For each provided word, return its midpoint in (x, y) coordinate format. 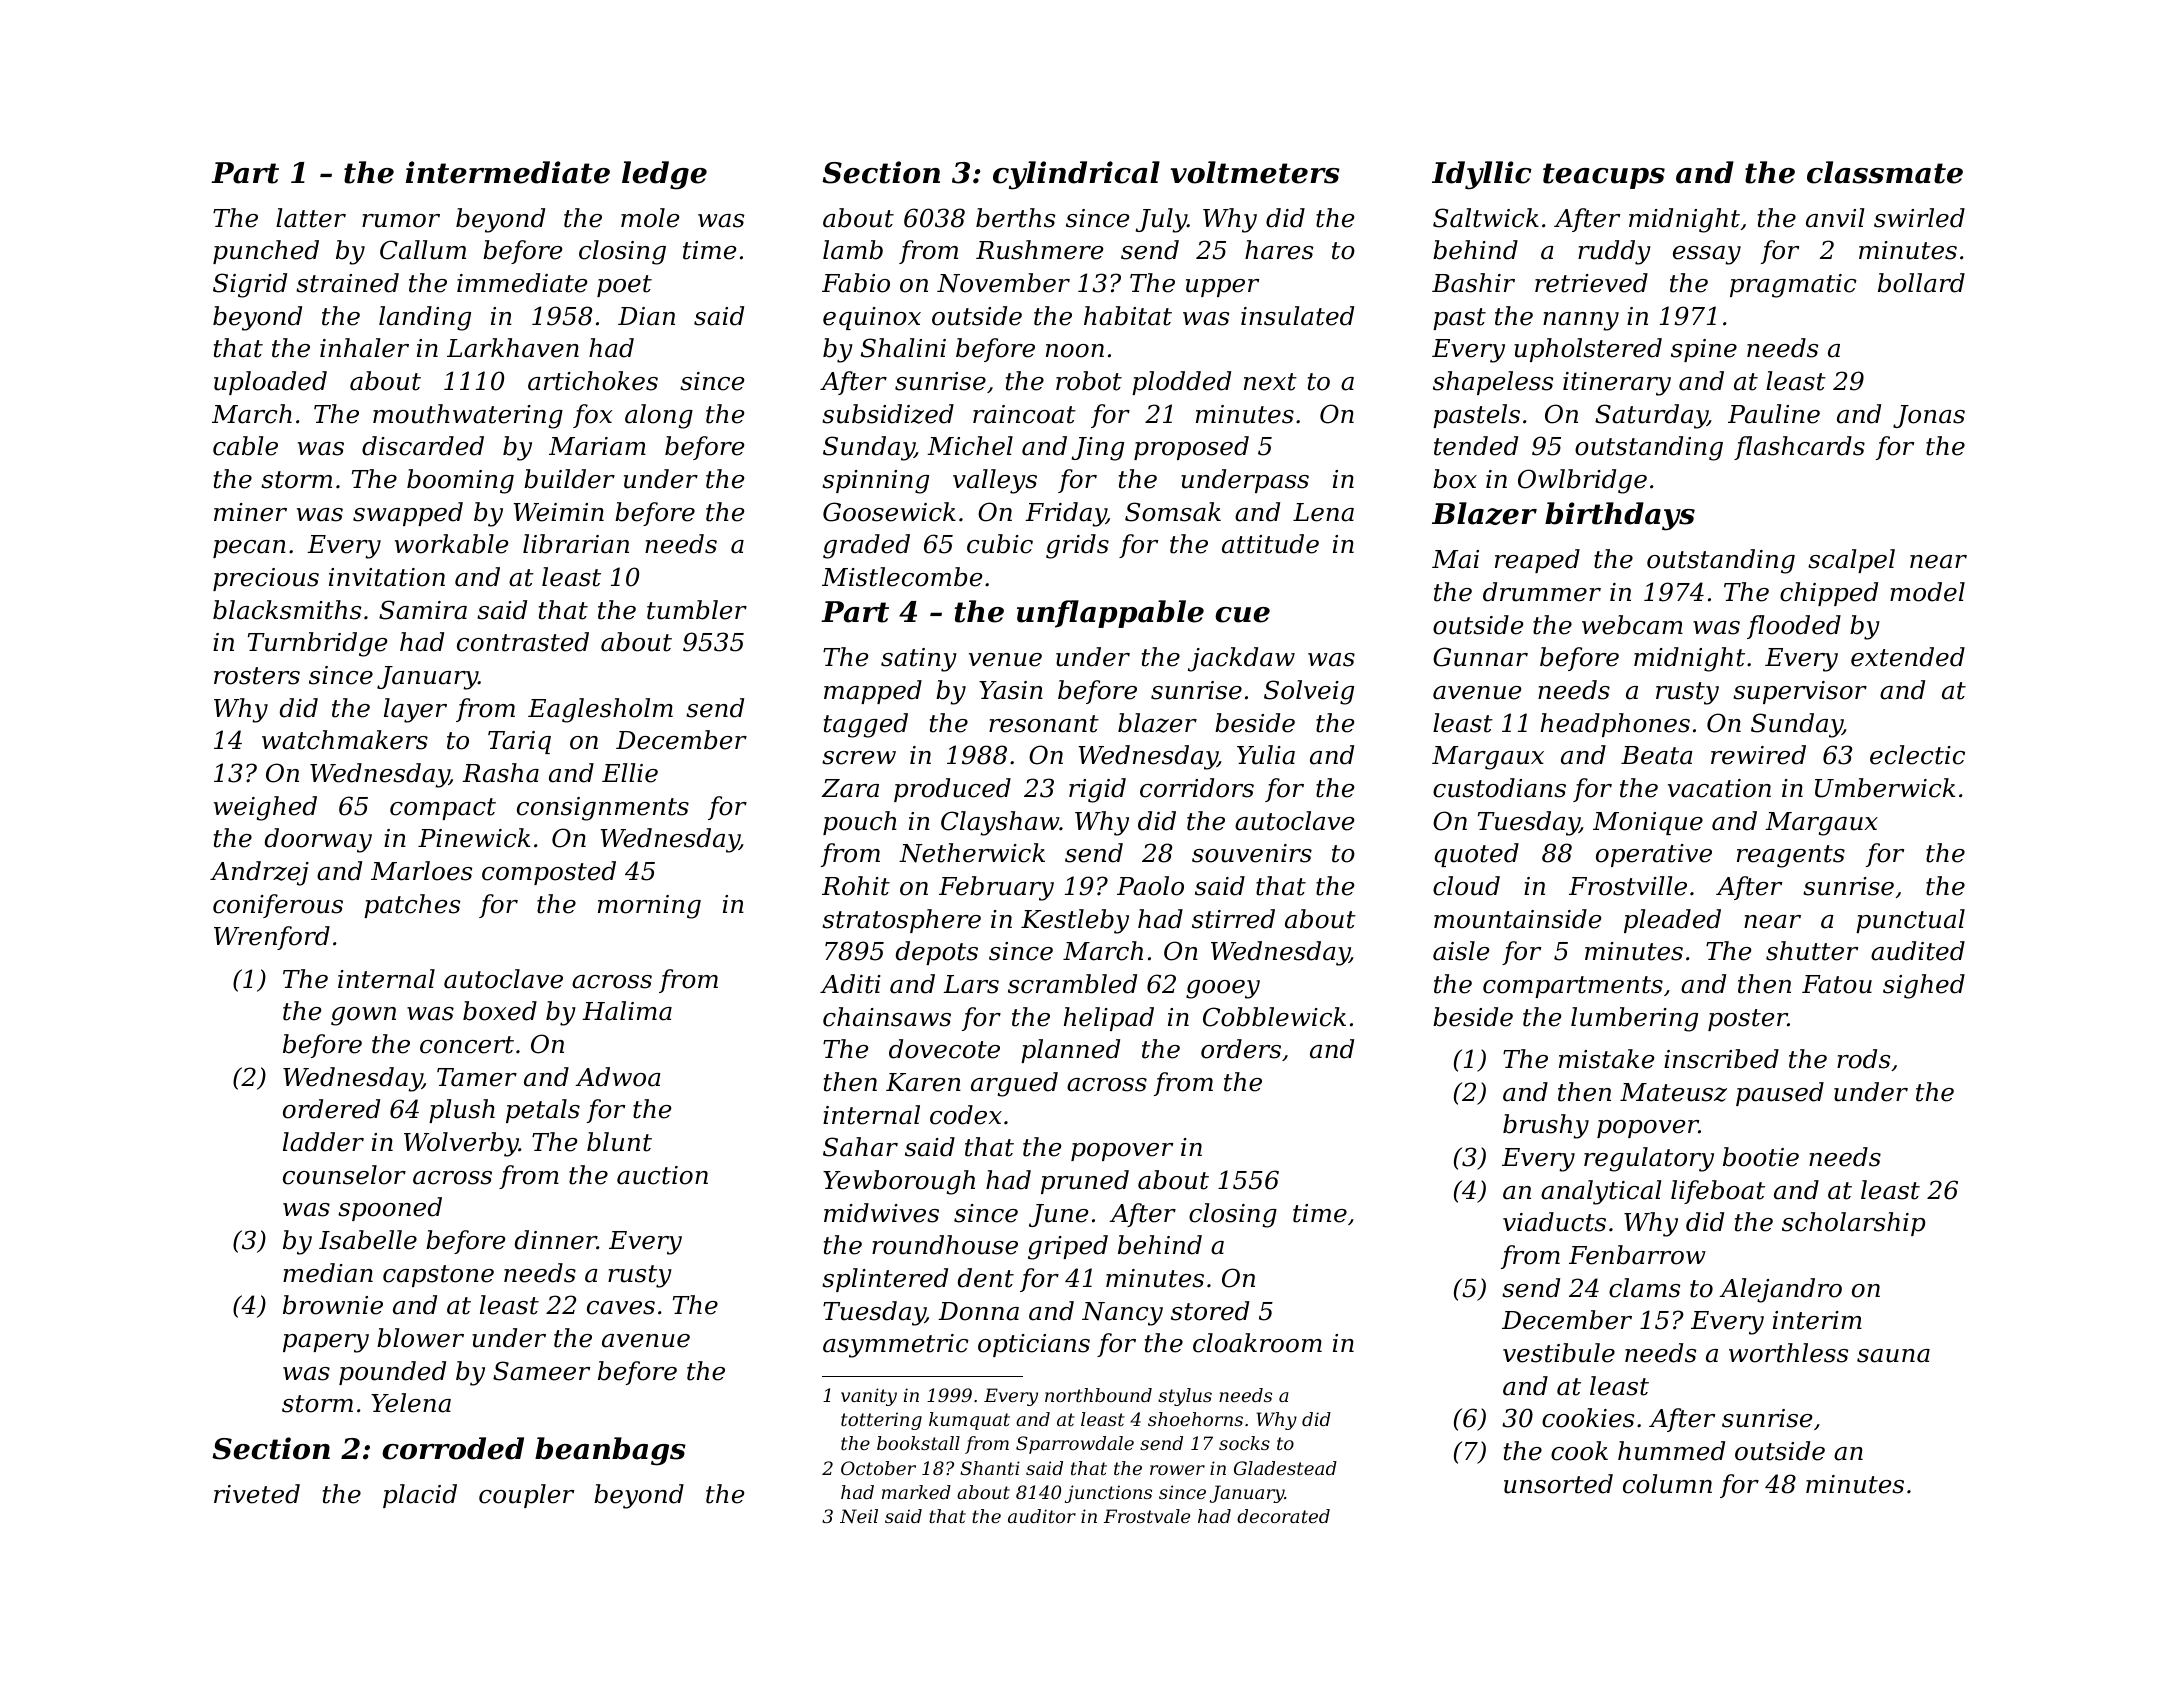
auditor (1042, 1516)
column (1667, 1484)
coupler (526, 1496)
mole (650, 218)
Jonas (1929, 416)
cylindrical (1076, 175)
